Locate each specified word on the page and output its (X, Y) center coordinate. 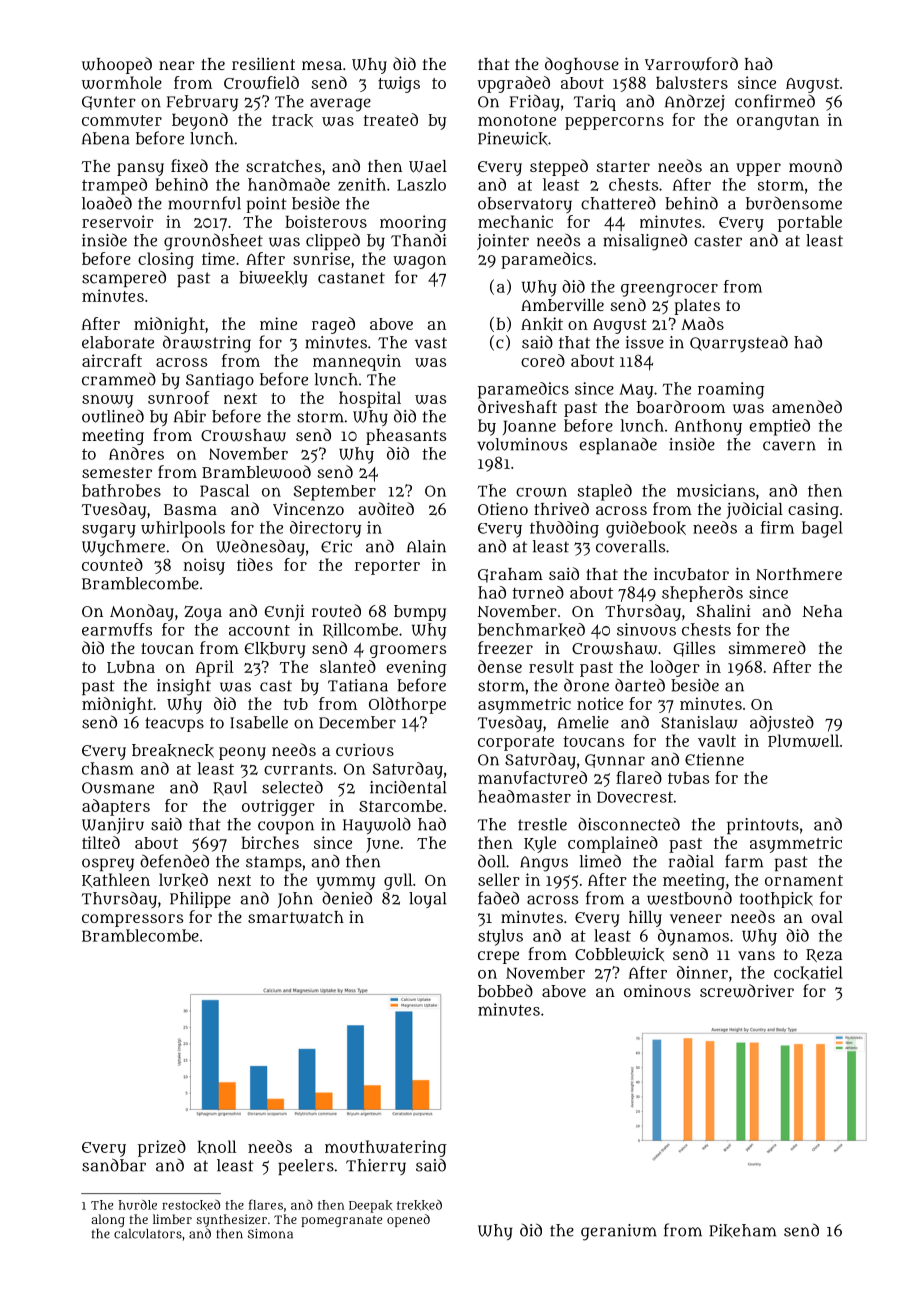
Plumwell (803, 740)
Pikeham (742, 1231)
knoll (217, 1147)
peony (242, 753)
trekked (419, 1205)
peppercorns (614, 123)
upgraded (514, 84)
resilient (263, 63)
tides (255, 564)
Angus (544, 864)
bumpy (420, 613)
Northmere (799, 574)
